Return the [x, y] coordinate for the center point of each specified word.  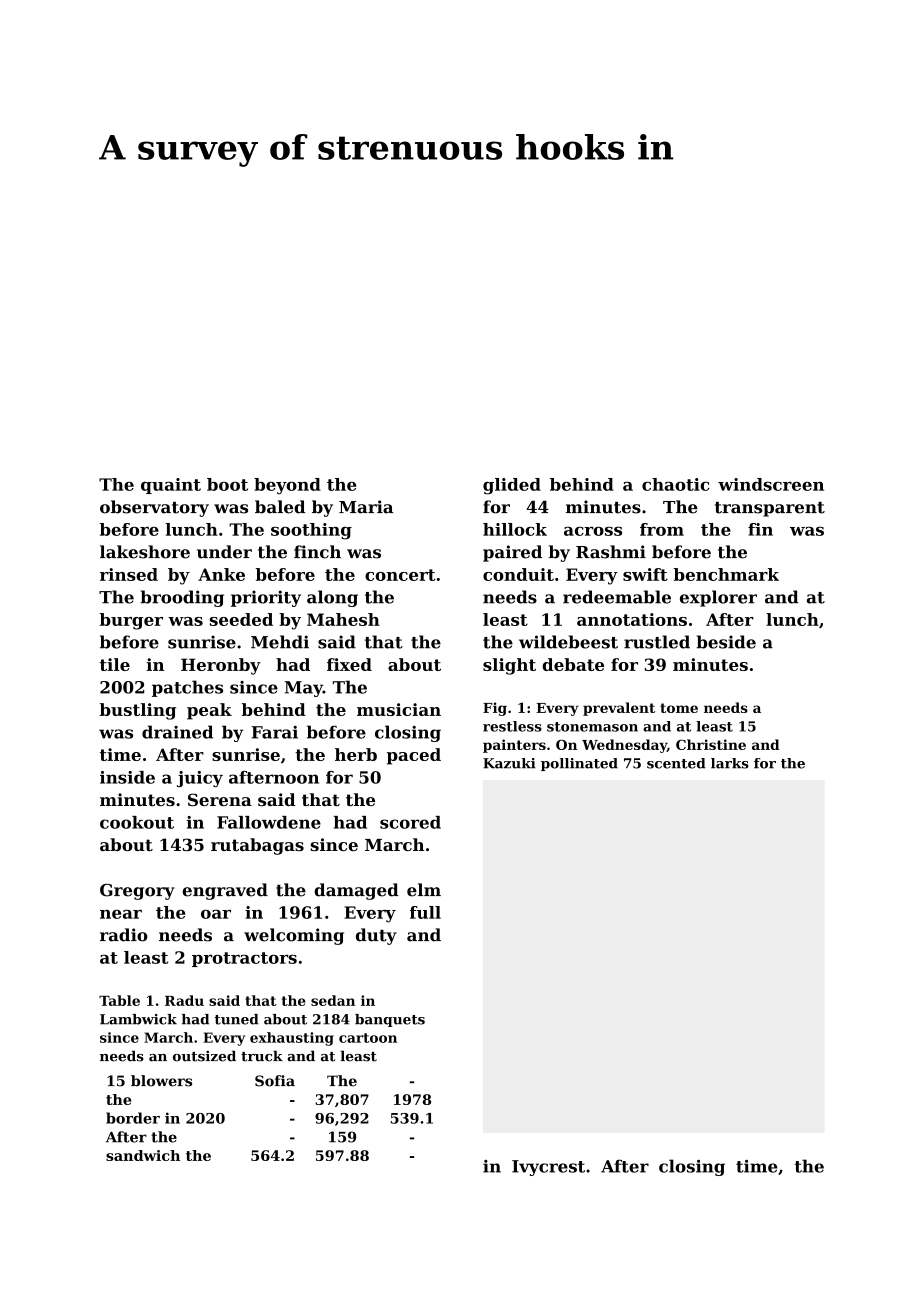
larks [730, 763]
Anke [221, 574]
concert [400, 575]
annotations [632, 619]
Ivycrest [548, 1168]
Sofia [275, 1081]
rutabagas [257, 846]
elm [424, 890]
